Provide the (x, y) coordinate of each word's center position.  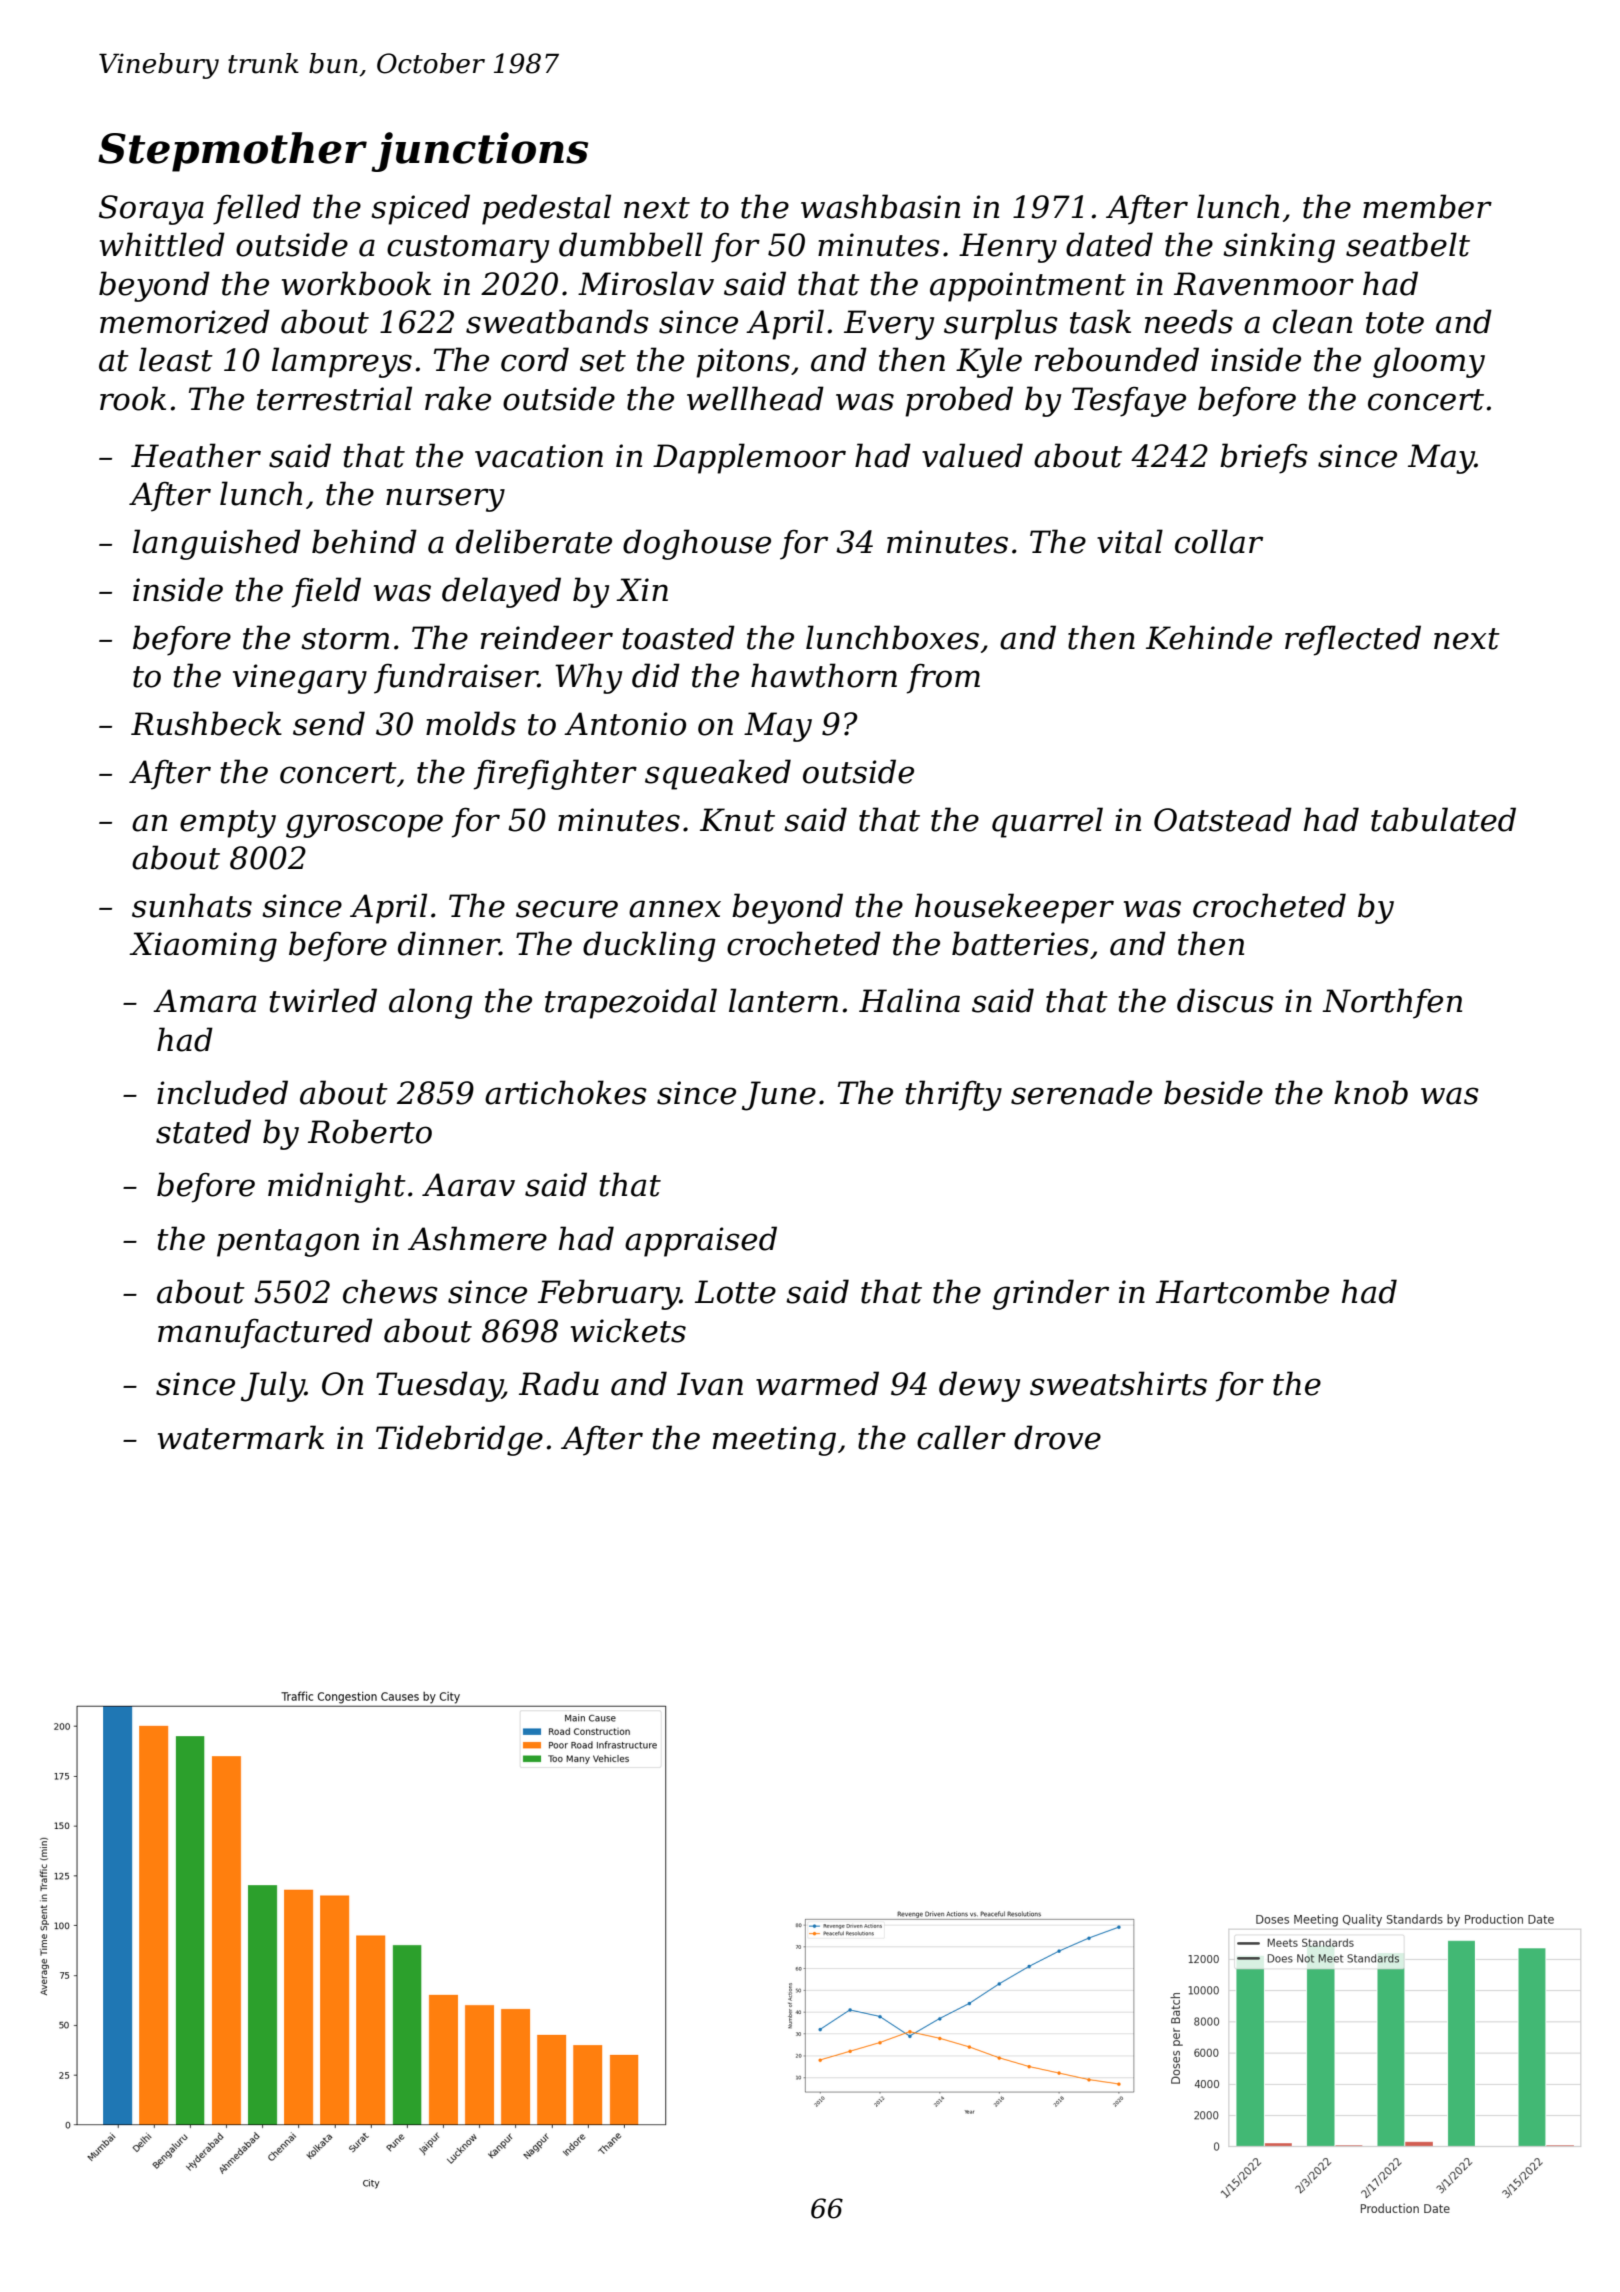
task (1100, 321)
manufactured (265, 1333)
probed (959, 401)
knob (1371, 1092)
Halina (909, 1000)
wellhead (755, 398)
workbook (356, 283)
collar (1219, 541)
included (222, 1092)
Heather (196, 455)
